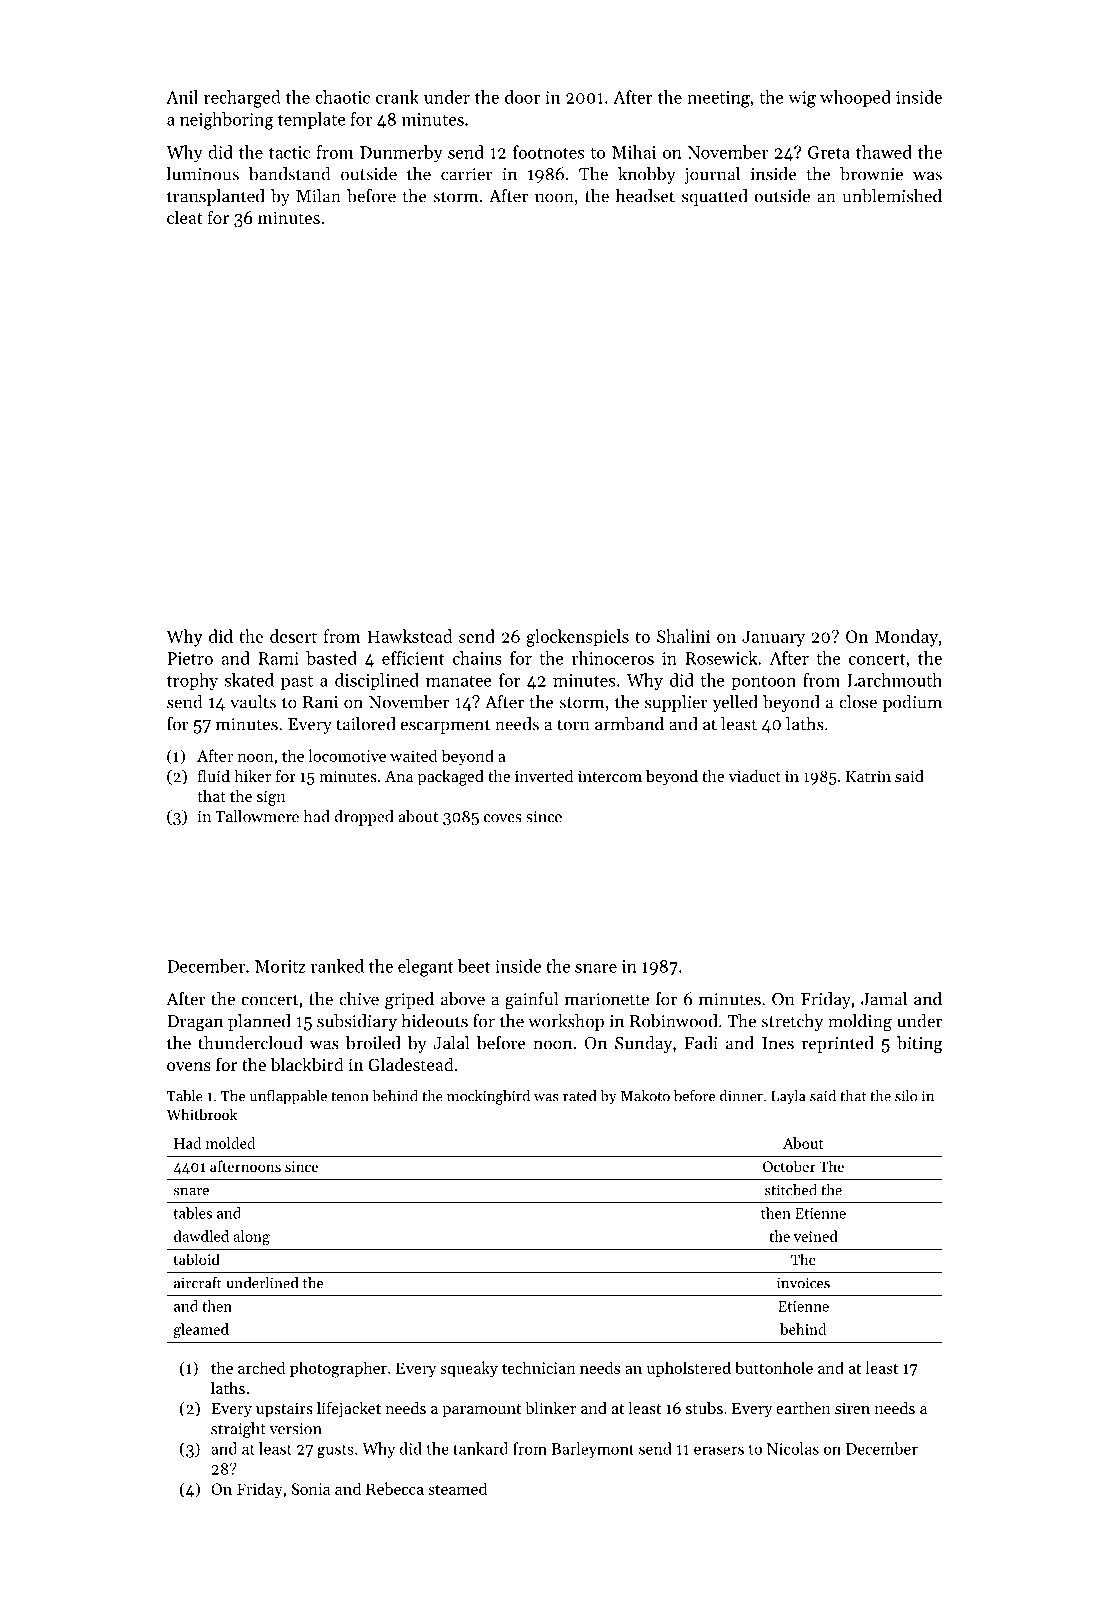 Image resolution: width=1109 pixels, height=1606 pixels. Describe the element at coordinates (855, 98) in the document. I see `whooped` at that location.
